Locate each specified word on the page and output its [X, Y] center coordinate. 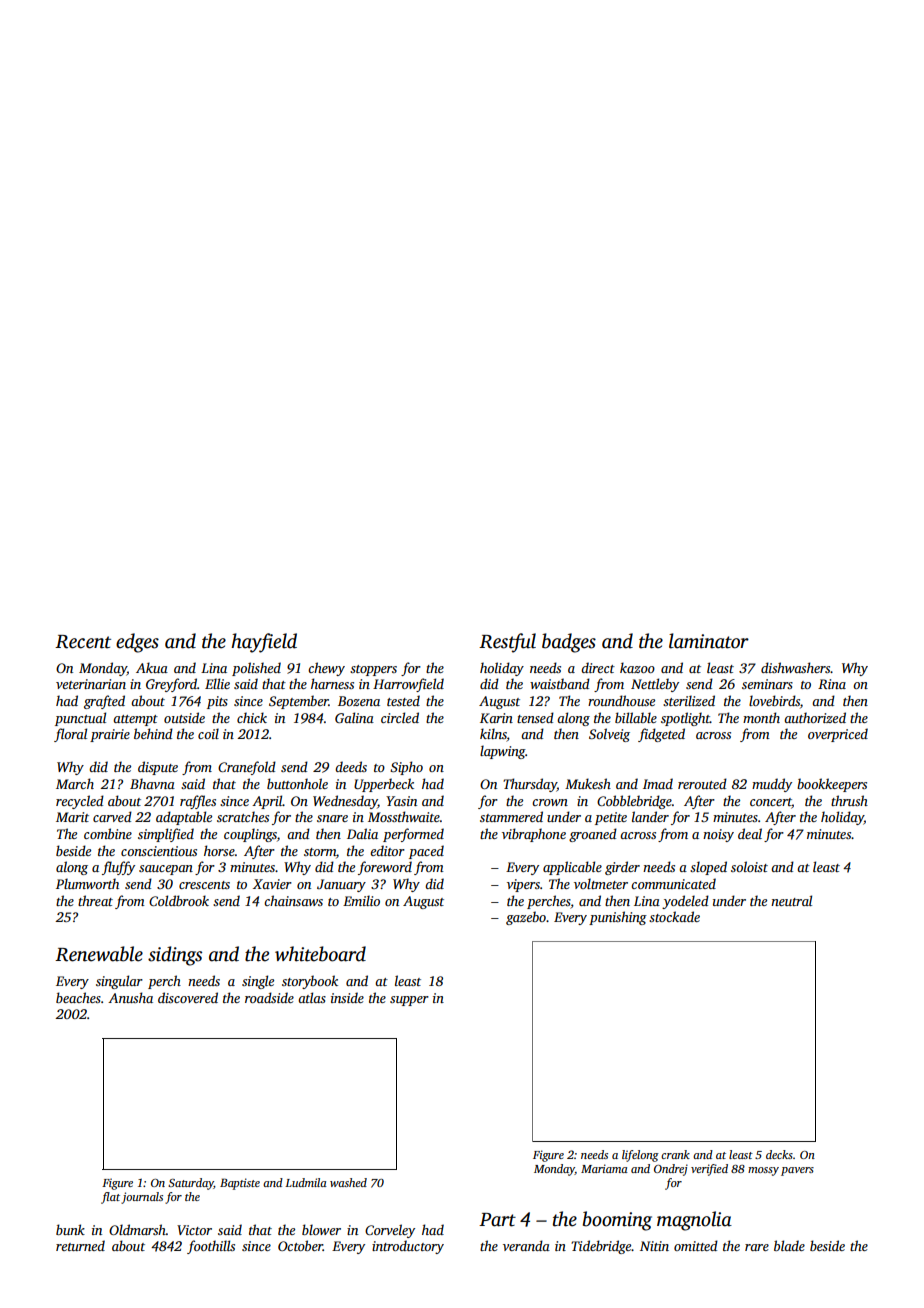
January [341, 885]
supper [409, 1001]
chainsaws [293, 900]
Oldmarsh [137, 1229]
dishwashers [796, 667]
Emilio [361, 900]
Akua [152, 667]
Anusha [130, 997]
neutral [791, 900]
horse [219, 850]
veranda [526, 1245]
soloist [749, 866]
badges [569, 643]
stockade [674, 916]
